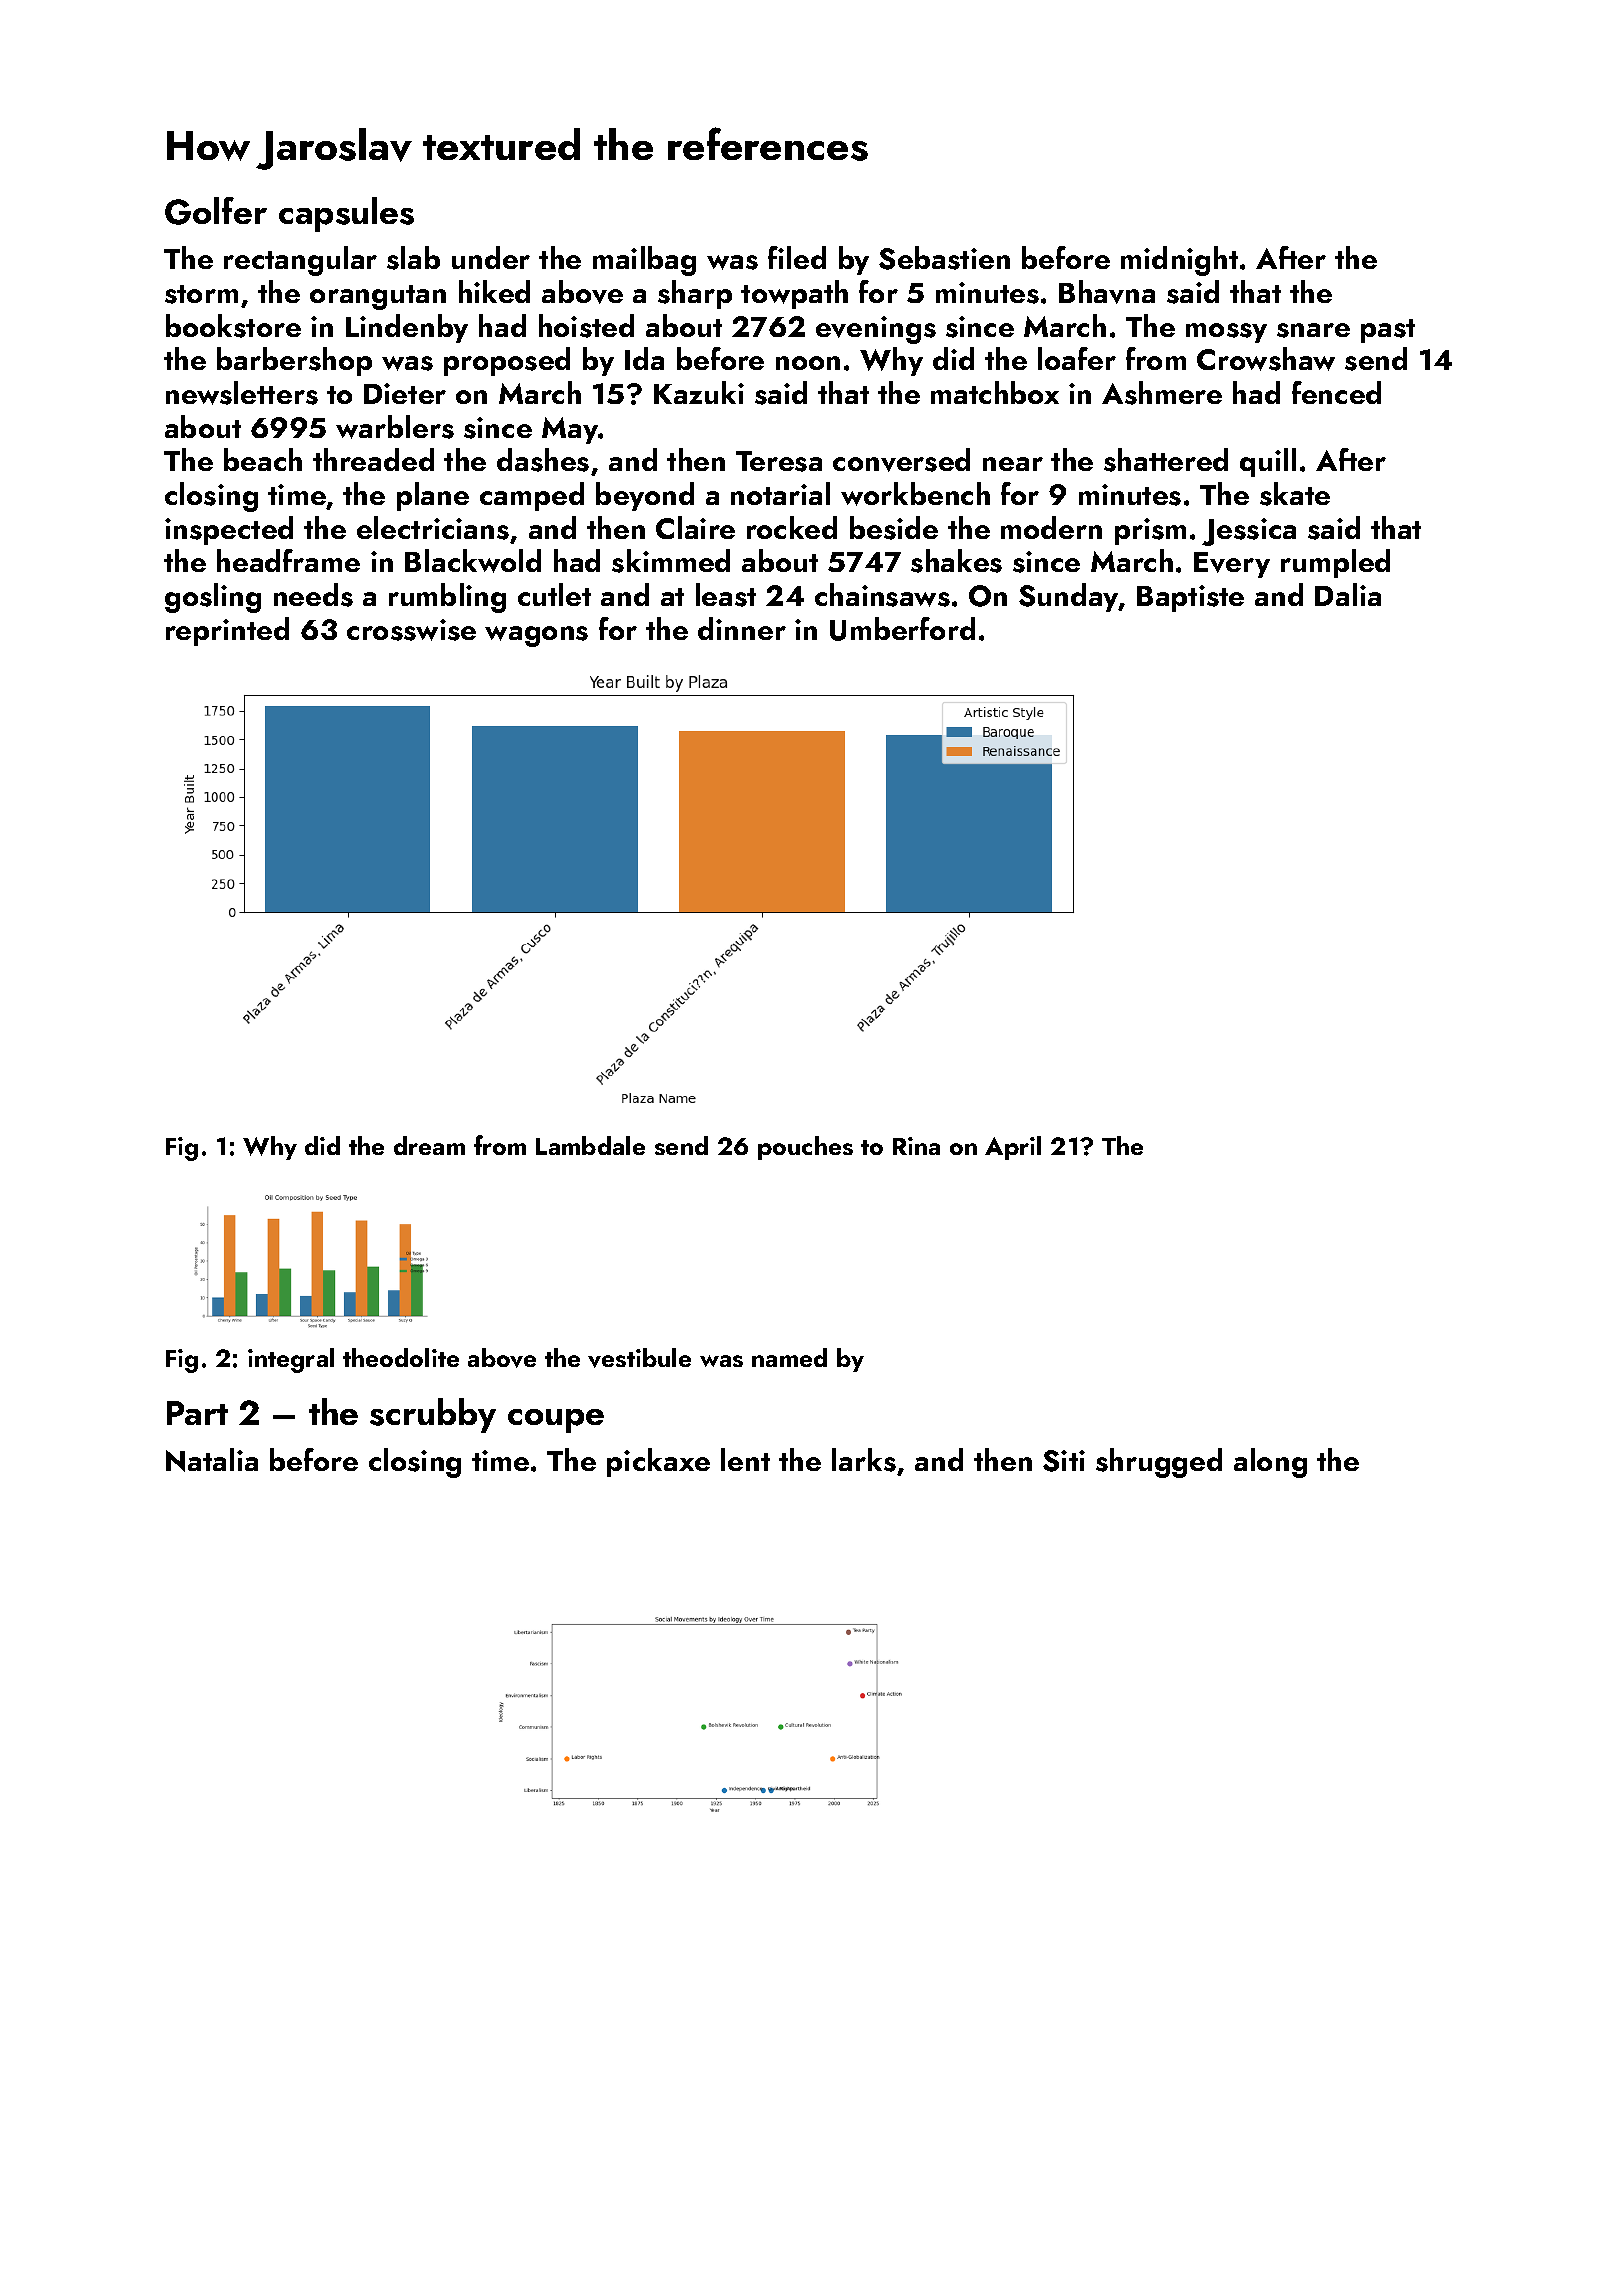 The height and width of the document is (2292, 1620). I want to click on midnight, so click(1179, 261).
